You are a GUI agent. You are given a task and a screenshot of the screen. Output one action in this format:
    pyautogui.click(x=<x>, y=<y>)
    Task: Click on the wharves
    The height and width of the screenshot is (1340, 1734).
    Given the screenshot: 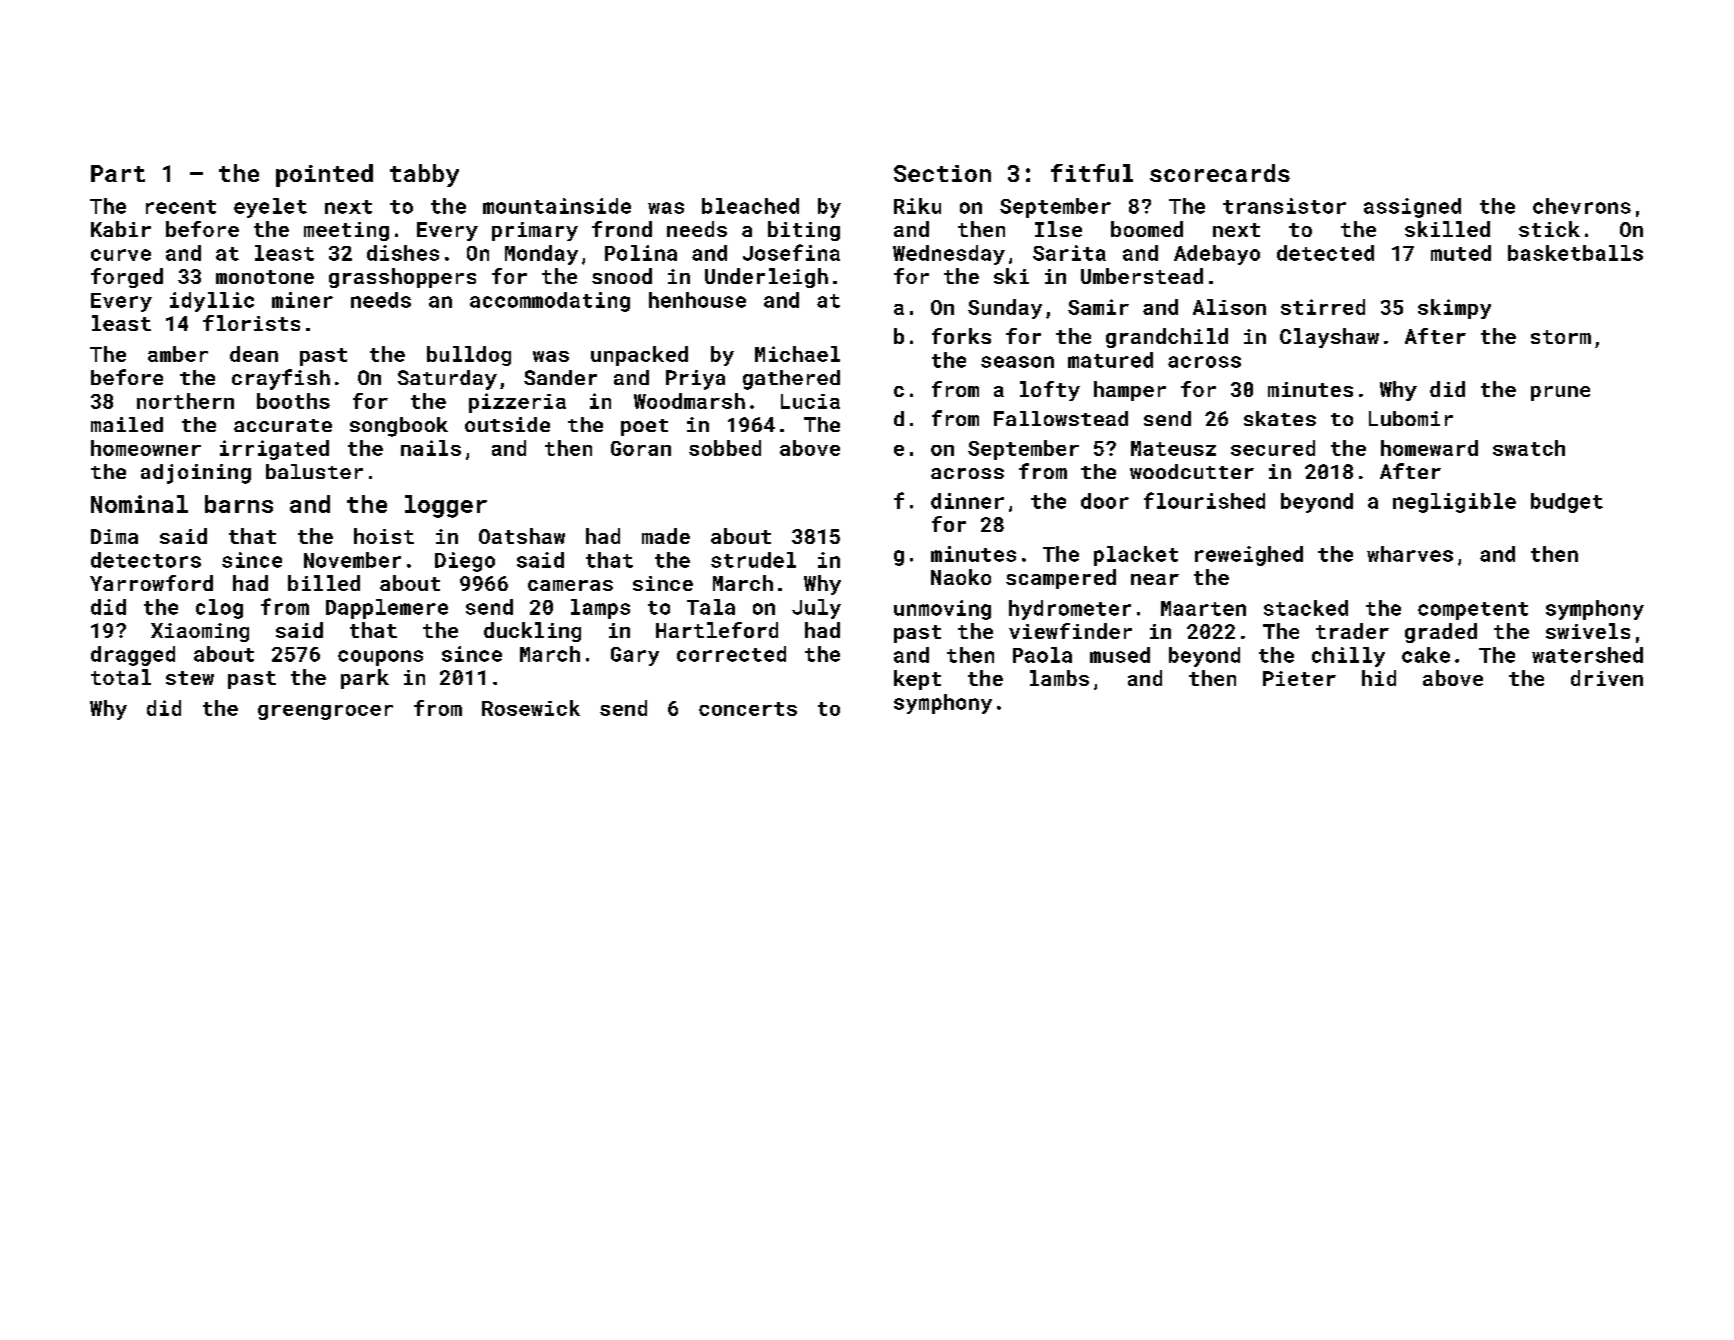 What is the action you would take?
    pyautogui.click(x=1410, y=554)
